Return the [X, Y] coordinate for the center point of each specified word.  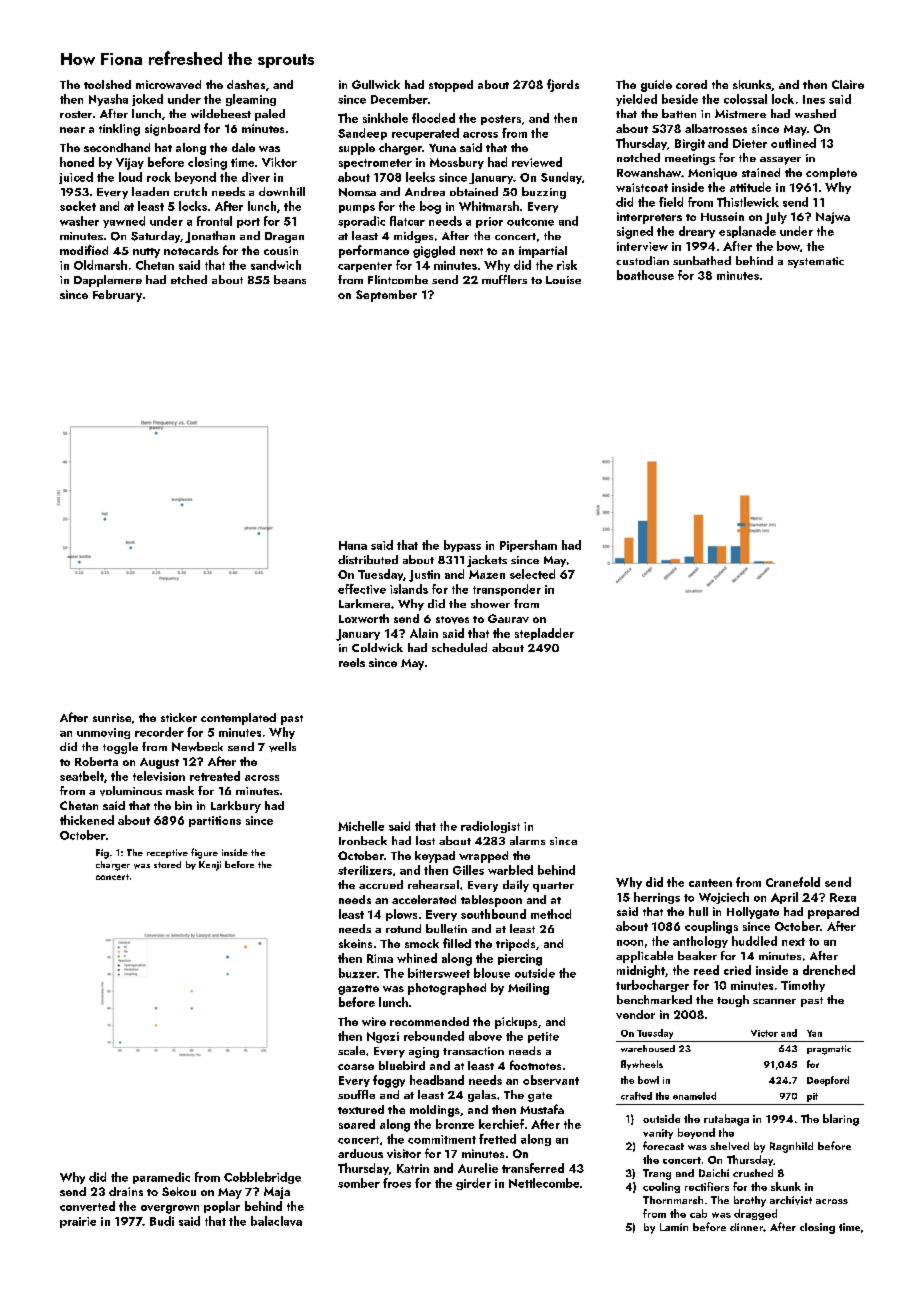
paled [270, 115]
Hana [353, 545]
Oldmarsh [100, 265]
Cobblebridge [262, 1178]
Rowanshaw [649, 172]
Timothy [803, 986]
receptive [167, 853]
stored [167, 864]
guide [656, 86]
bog [430, 207]
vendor [635, 1014]
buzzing [544, 193]
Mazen [487, 574]
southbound [493, 914]
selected [532, 574]
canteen [710, 883]
